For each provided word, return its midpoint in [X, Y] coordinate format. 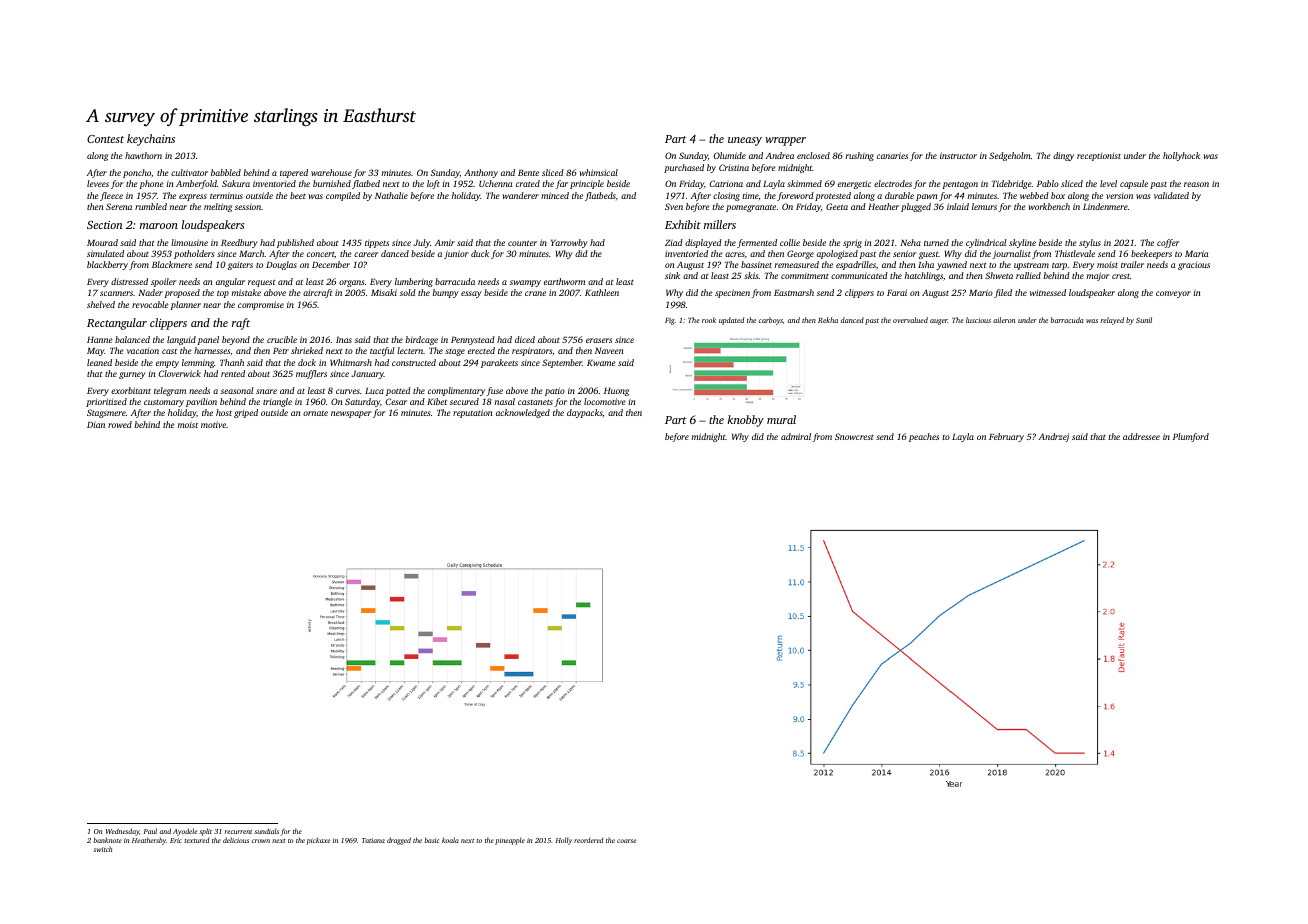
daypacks [585, 413]
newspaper [351, 414]
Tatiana [373, 840]
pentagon [960, 185]
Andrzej [1054, 437]
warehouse [331, 172]
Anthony [481, 173]
